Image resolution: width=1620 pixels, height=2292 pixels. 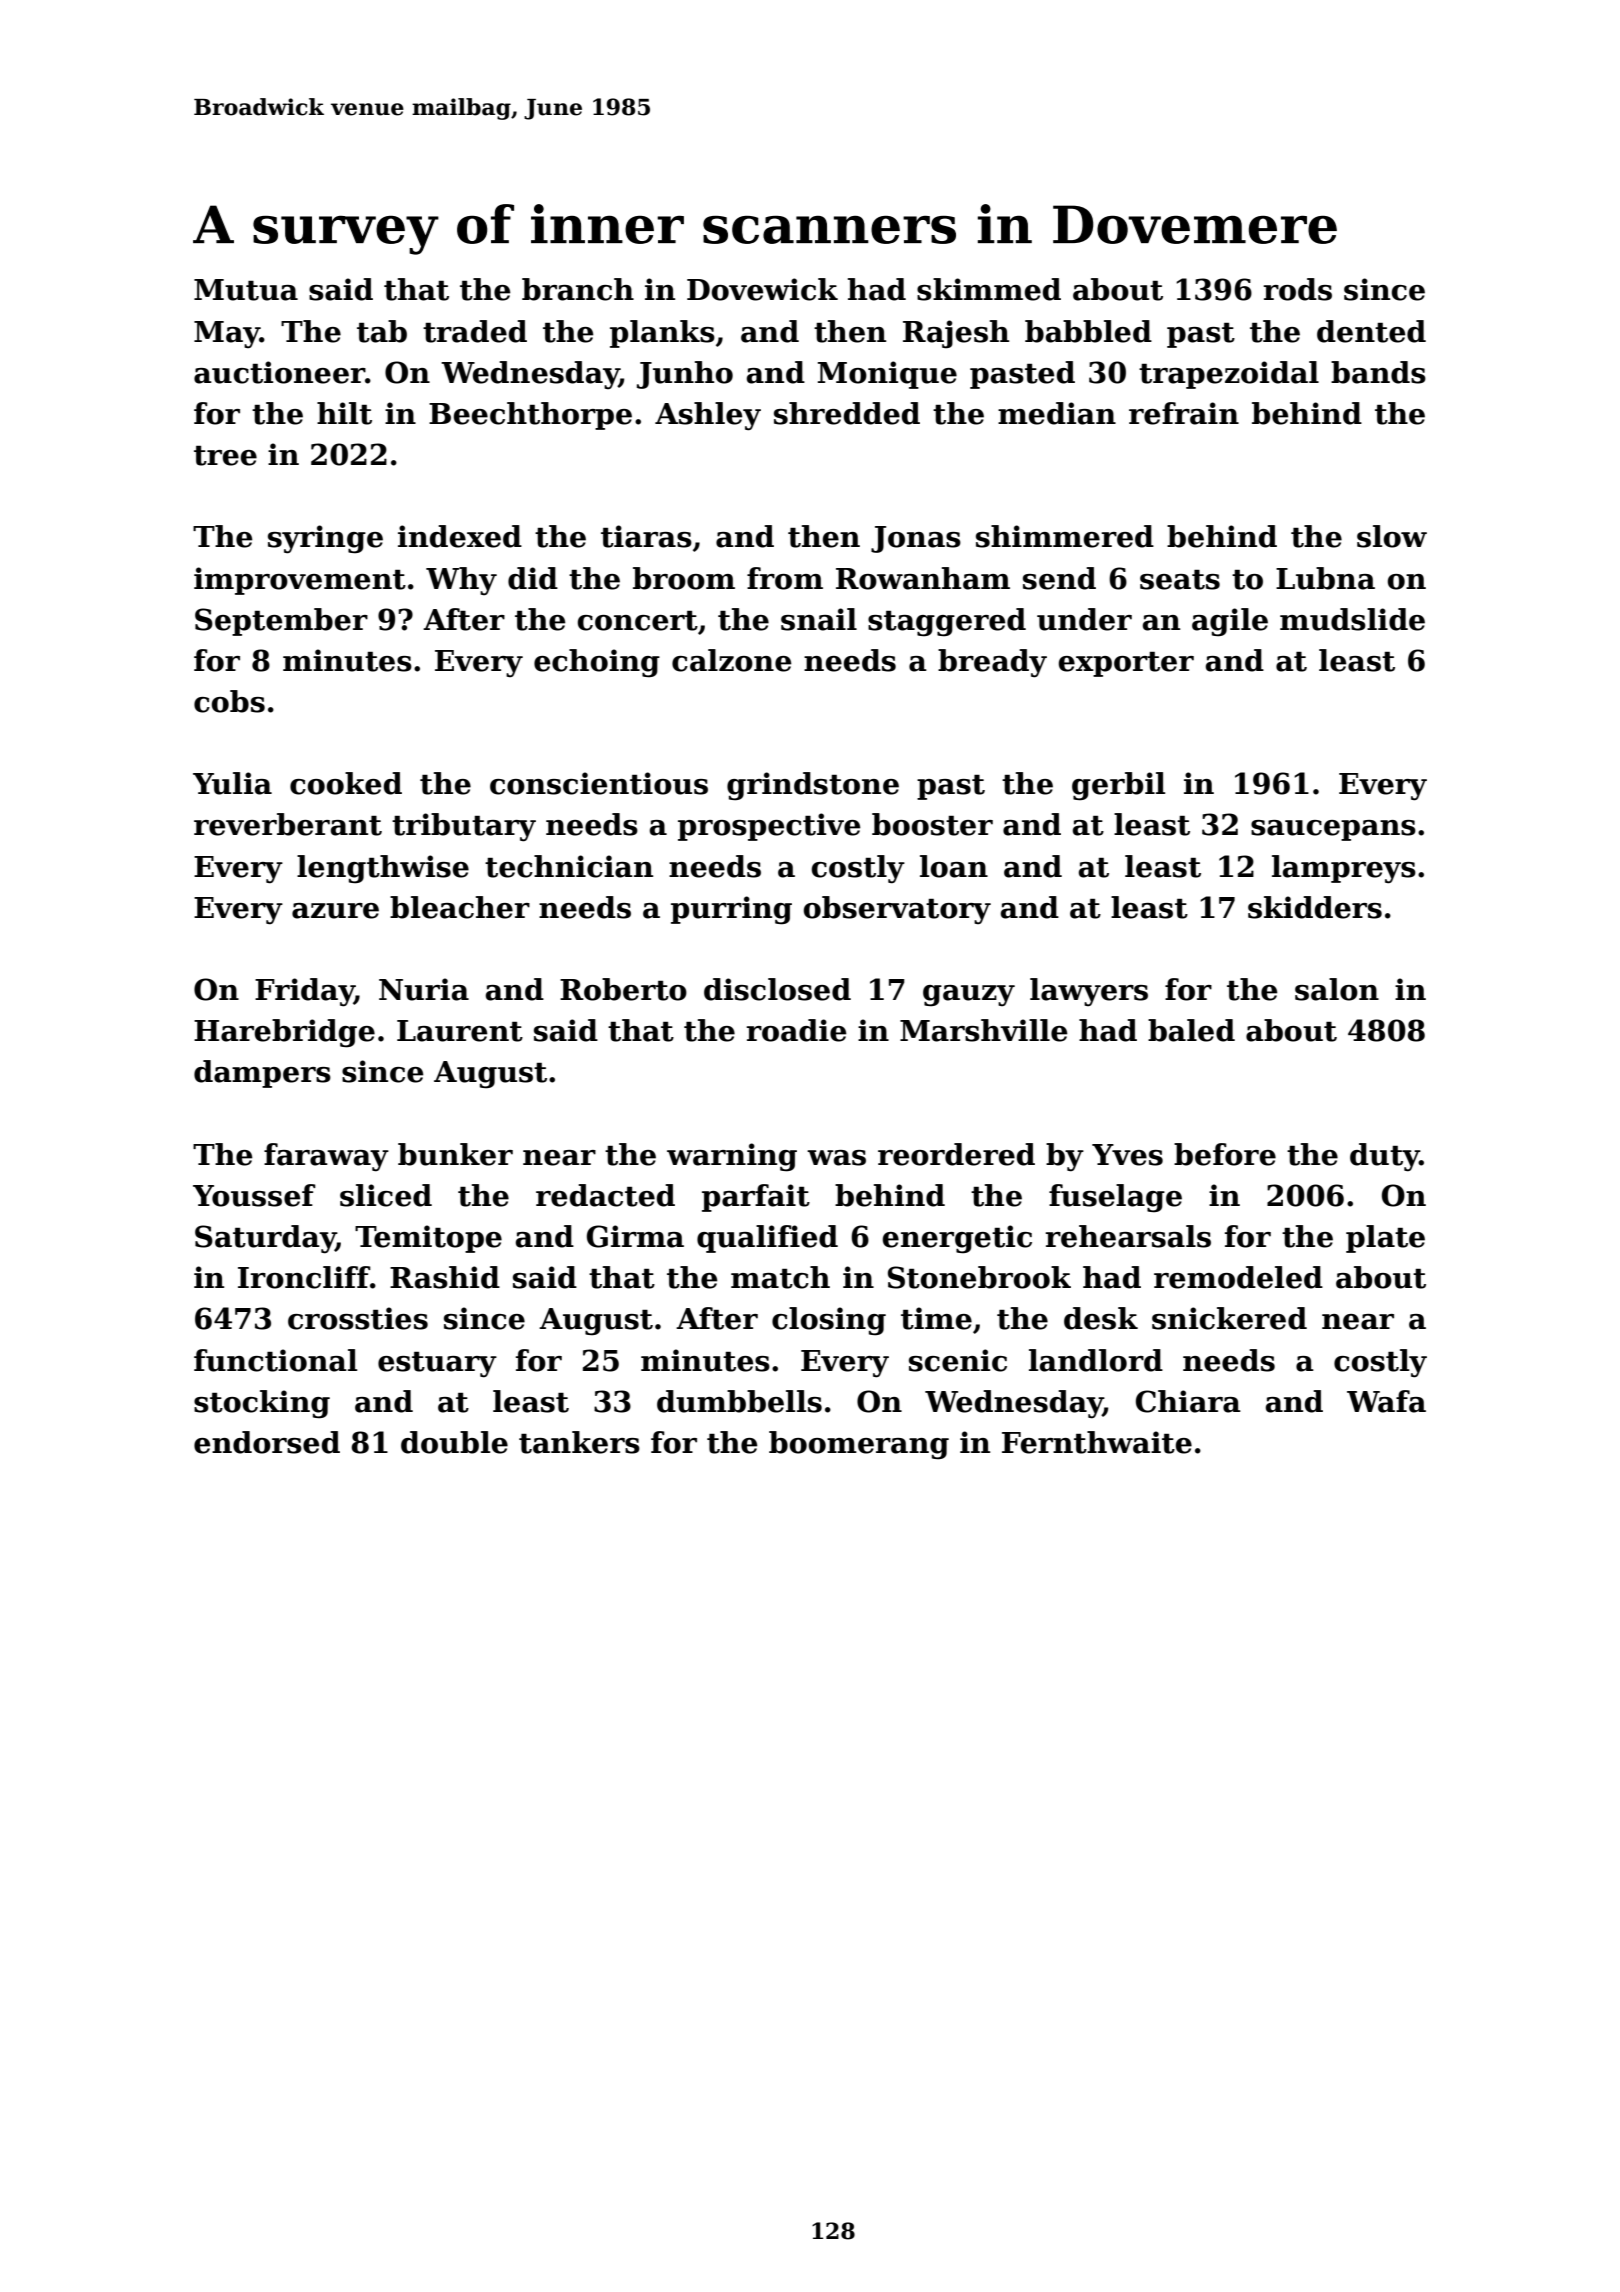 I want to click on exporter, so click(x=1126, y=664).
